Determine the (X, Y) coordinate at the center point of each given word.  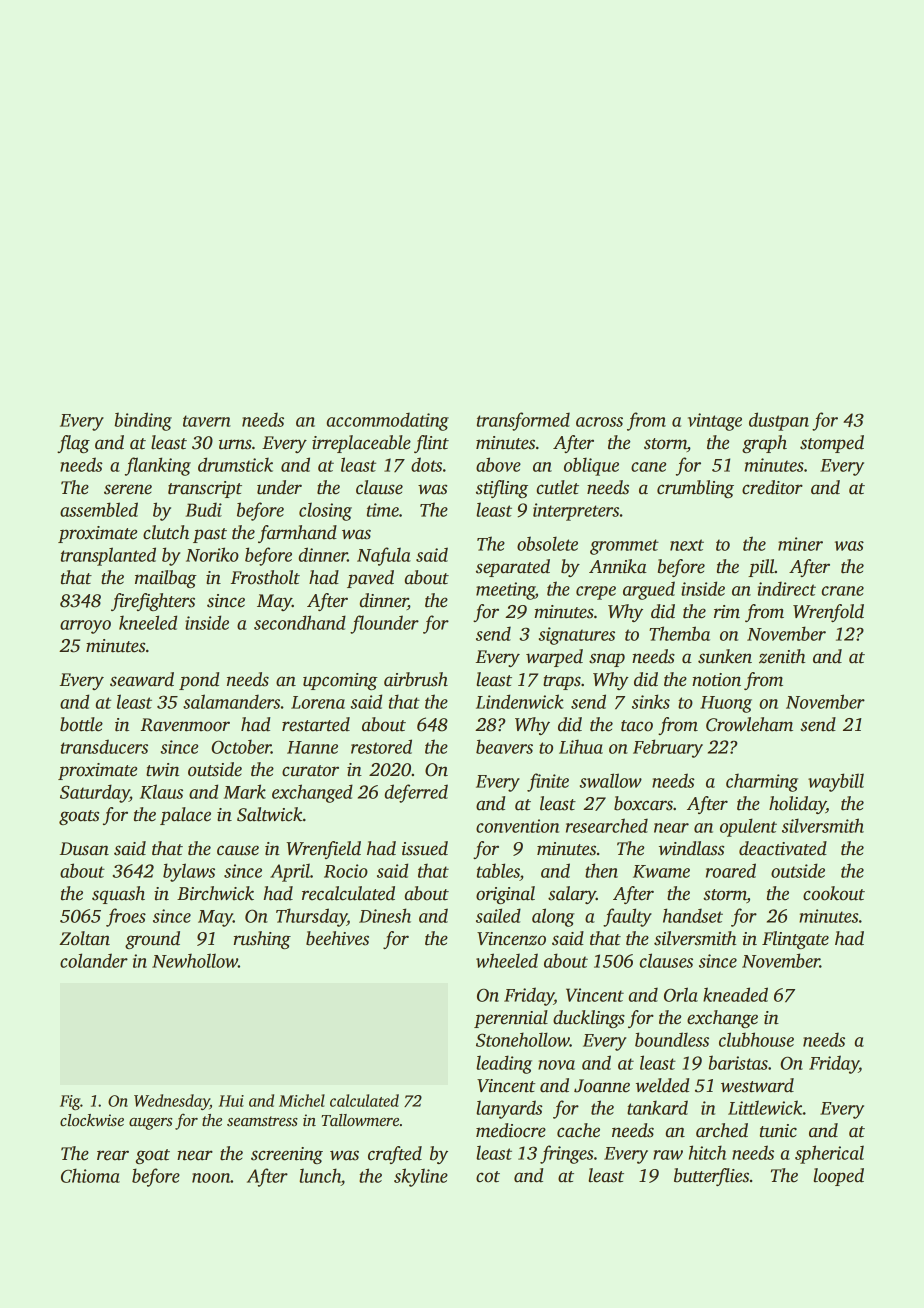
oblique (591, 466)
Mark (245, 791)
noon (211, 1178)
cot (488, 1177)
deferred (416, 793)
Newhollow (195, 960)
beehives (337, 938)
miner (800, 544)
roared (731, 870)
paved (370, 579)
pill (761, 568)
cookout (834, 893)
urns (235, 444)
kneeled (148, 622)
